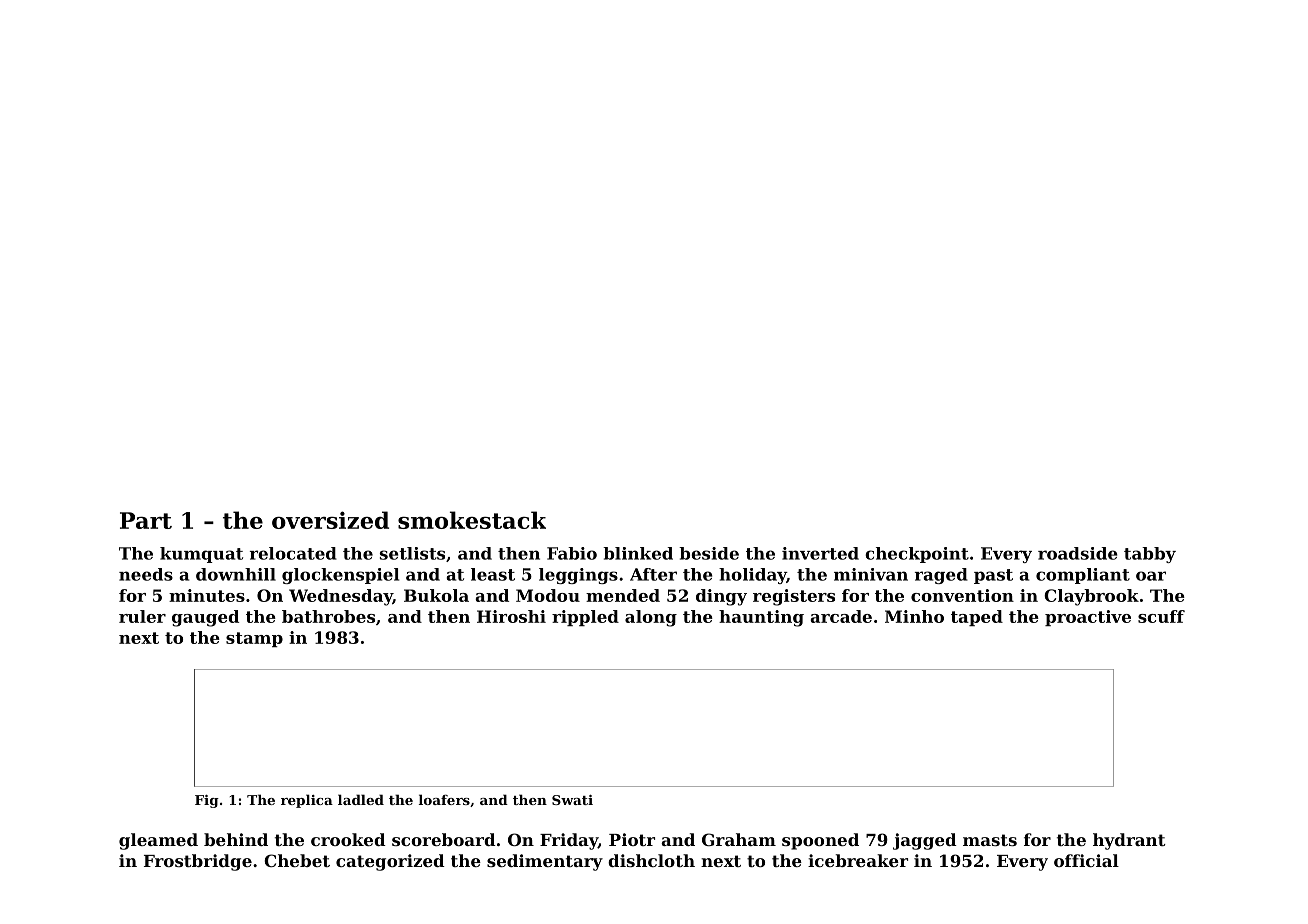 The image size is (1308, 924). What do you see at coordinates (1078, 553) in the page?
I see `roadside` at bounding box center [1078, 553].
